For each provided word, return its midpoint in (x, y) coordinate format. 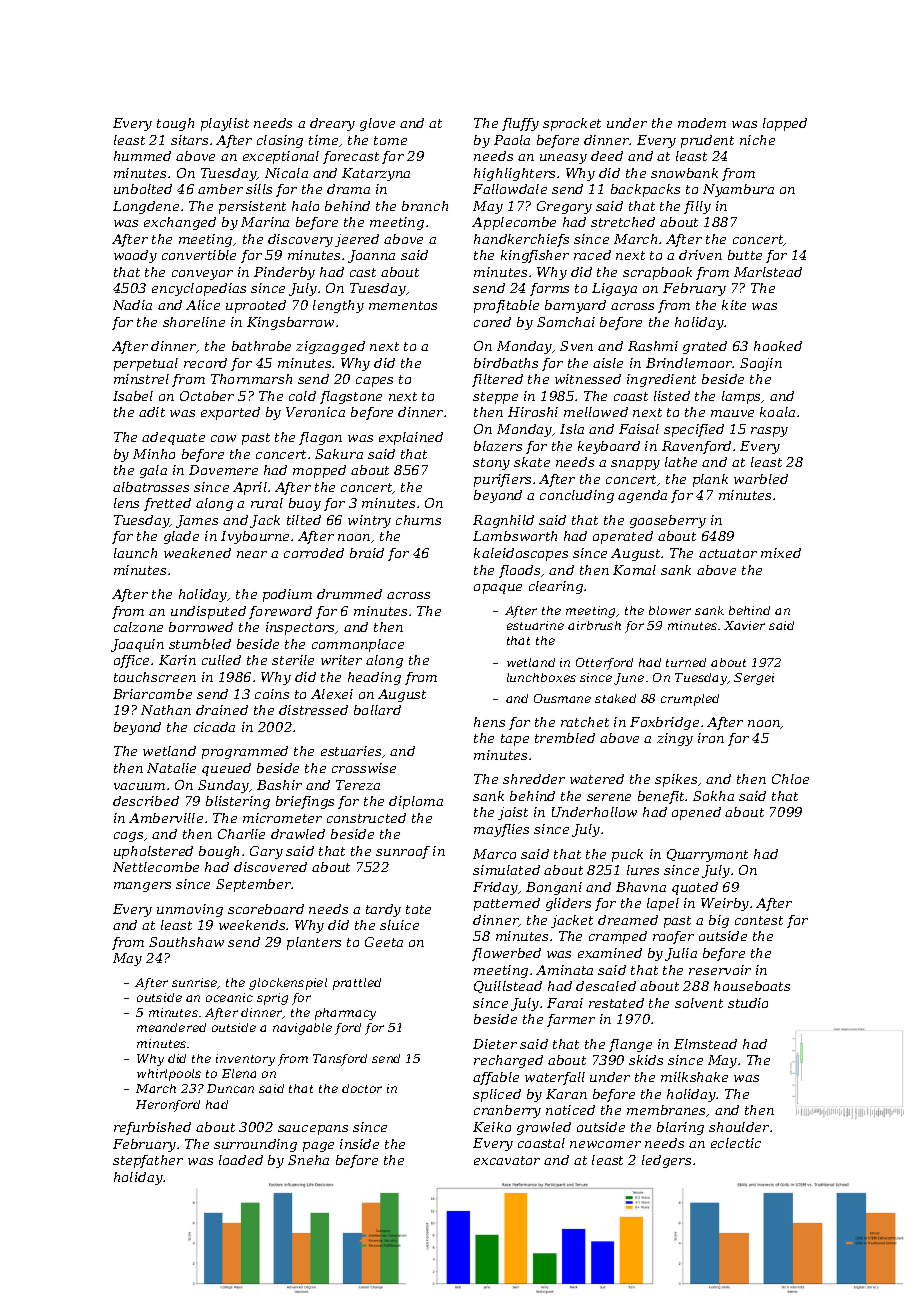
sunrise (195, 983)
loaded (241, 1160)
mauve (732, 413)
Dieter (495, 1044)
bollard (377, 710)
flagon (320, 438)
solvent (699, 1003)
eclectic (736, 1143)
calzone (138, 627)
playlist (225, 124)
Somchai (566, 322)
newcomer (605, 1144)
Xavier (744, 625)
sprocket (572, 124)
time (323, 140)
